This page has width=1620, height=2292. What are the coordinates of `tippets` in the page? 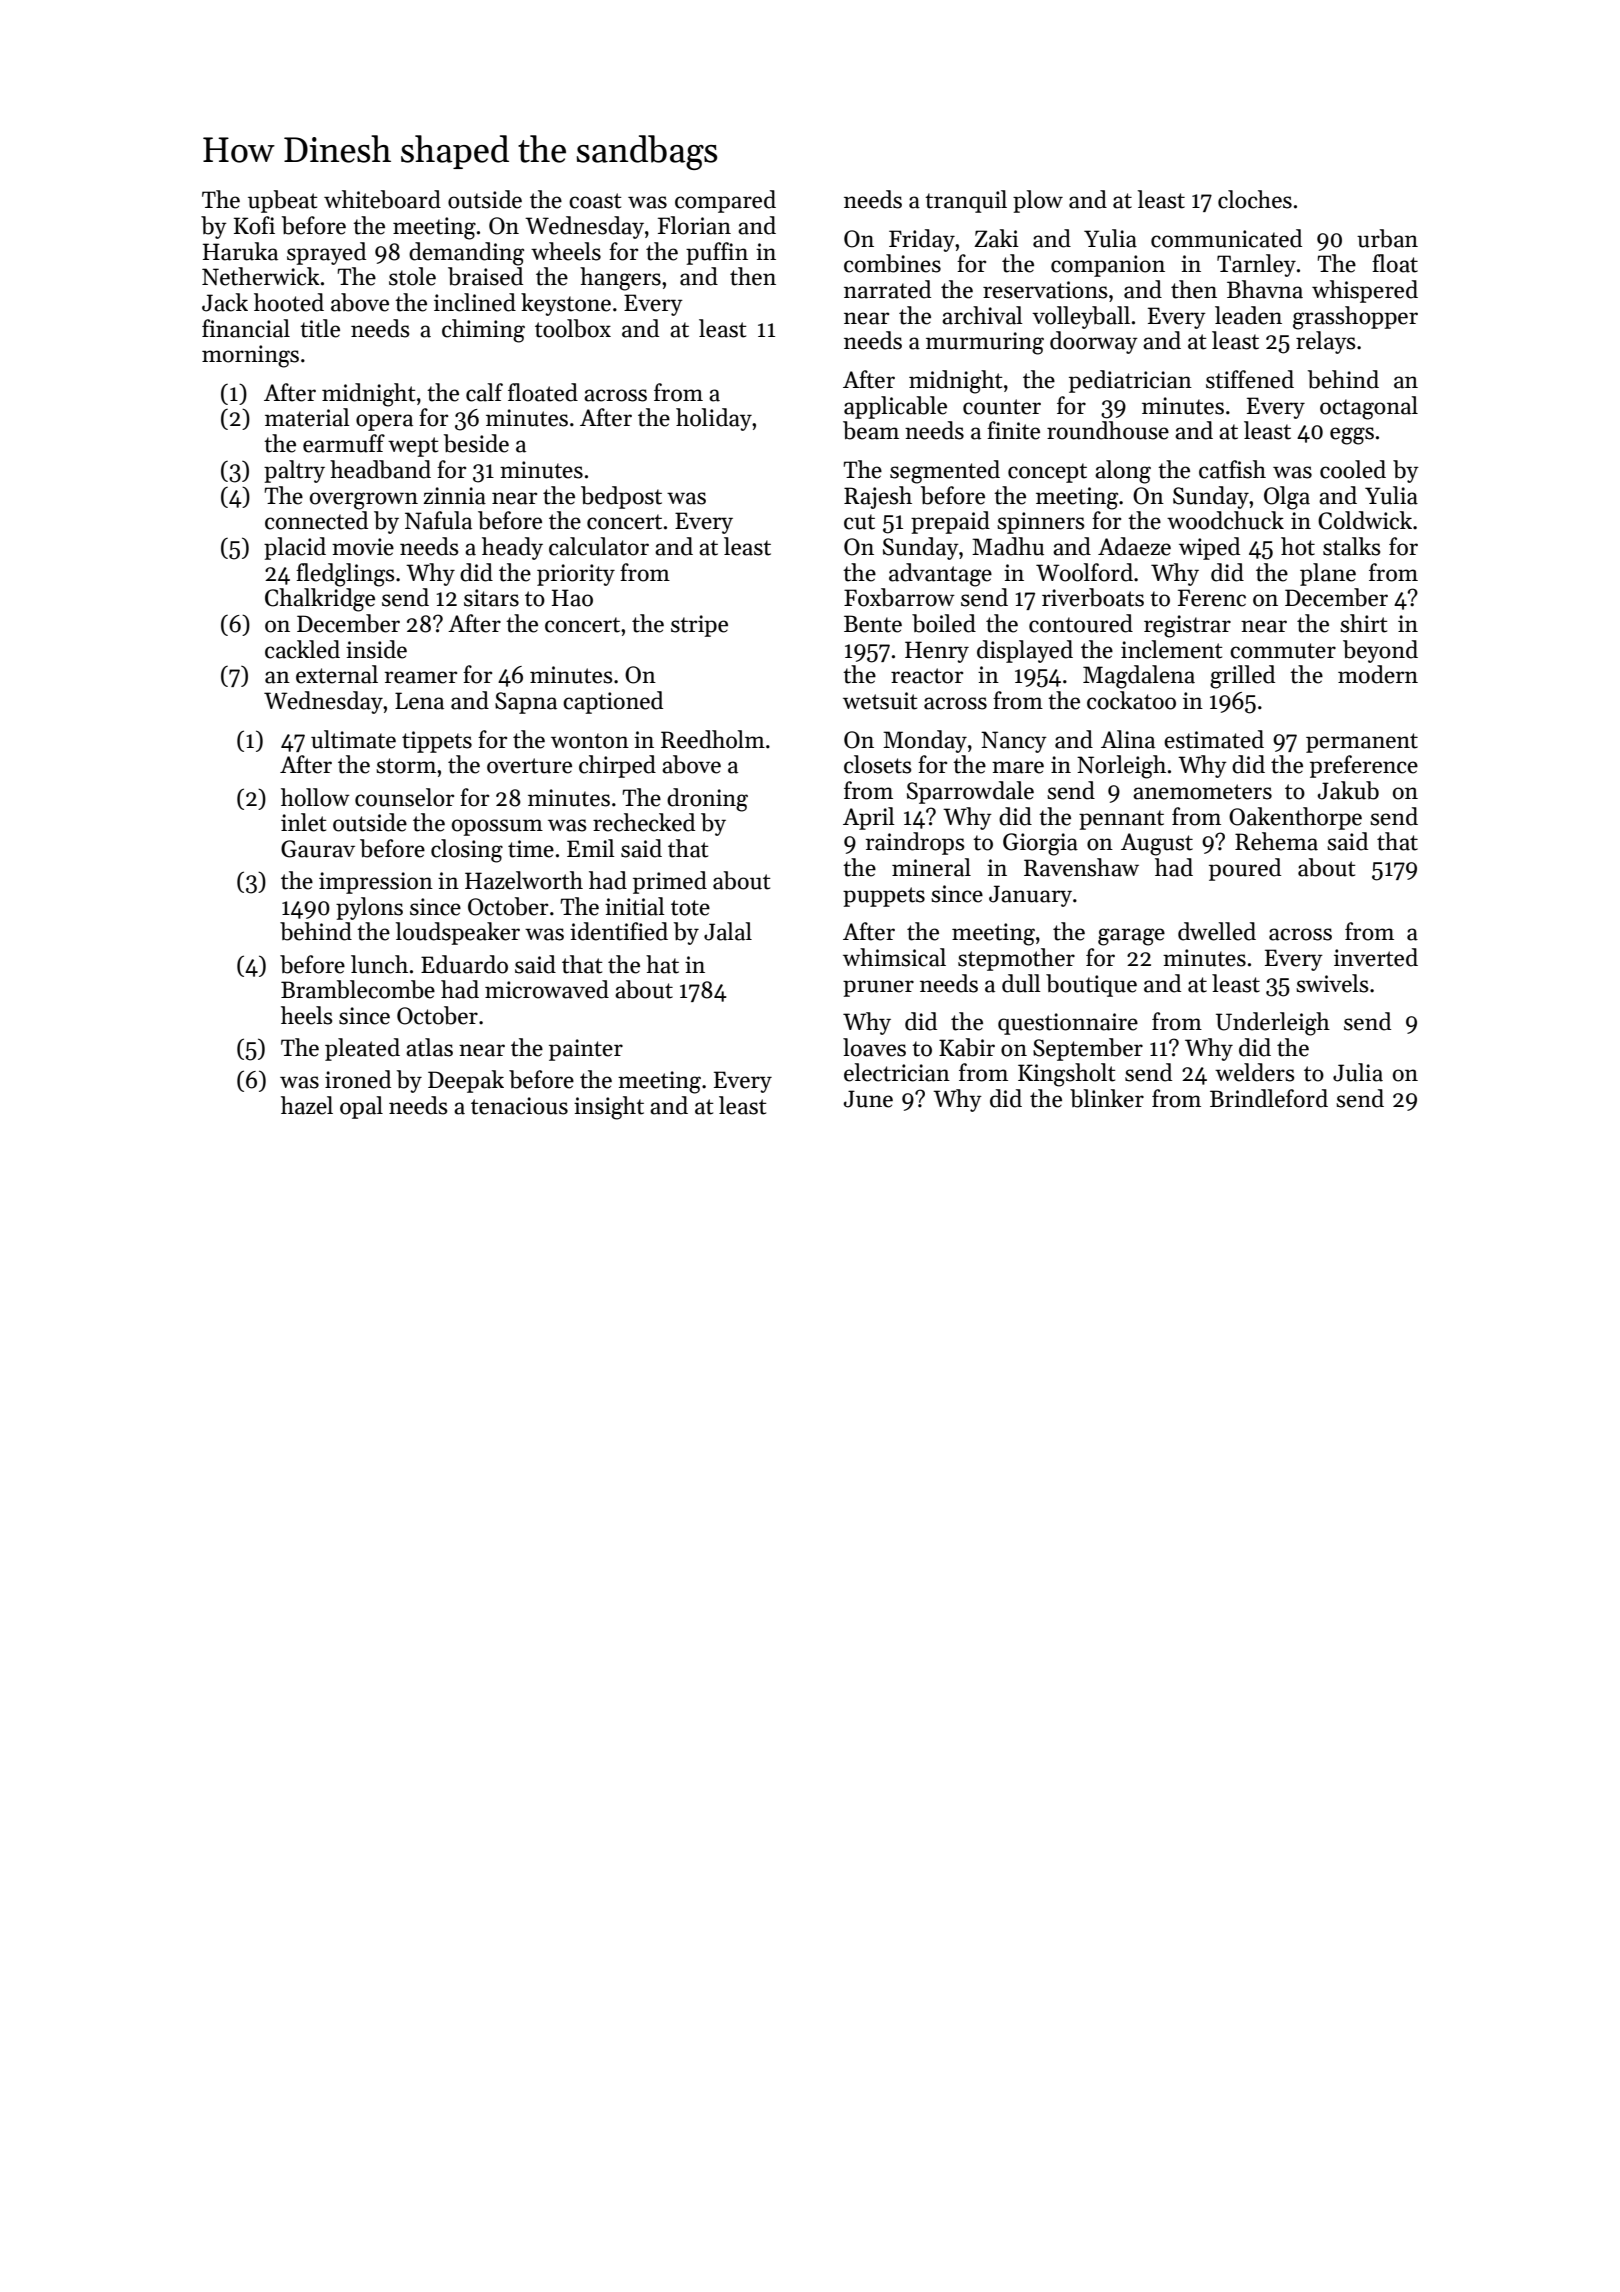 It's located at (437, 742).
